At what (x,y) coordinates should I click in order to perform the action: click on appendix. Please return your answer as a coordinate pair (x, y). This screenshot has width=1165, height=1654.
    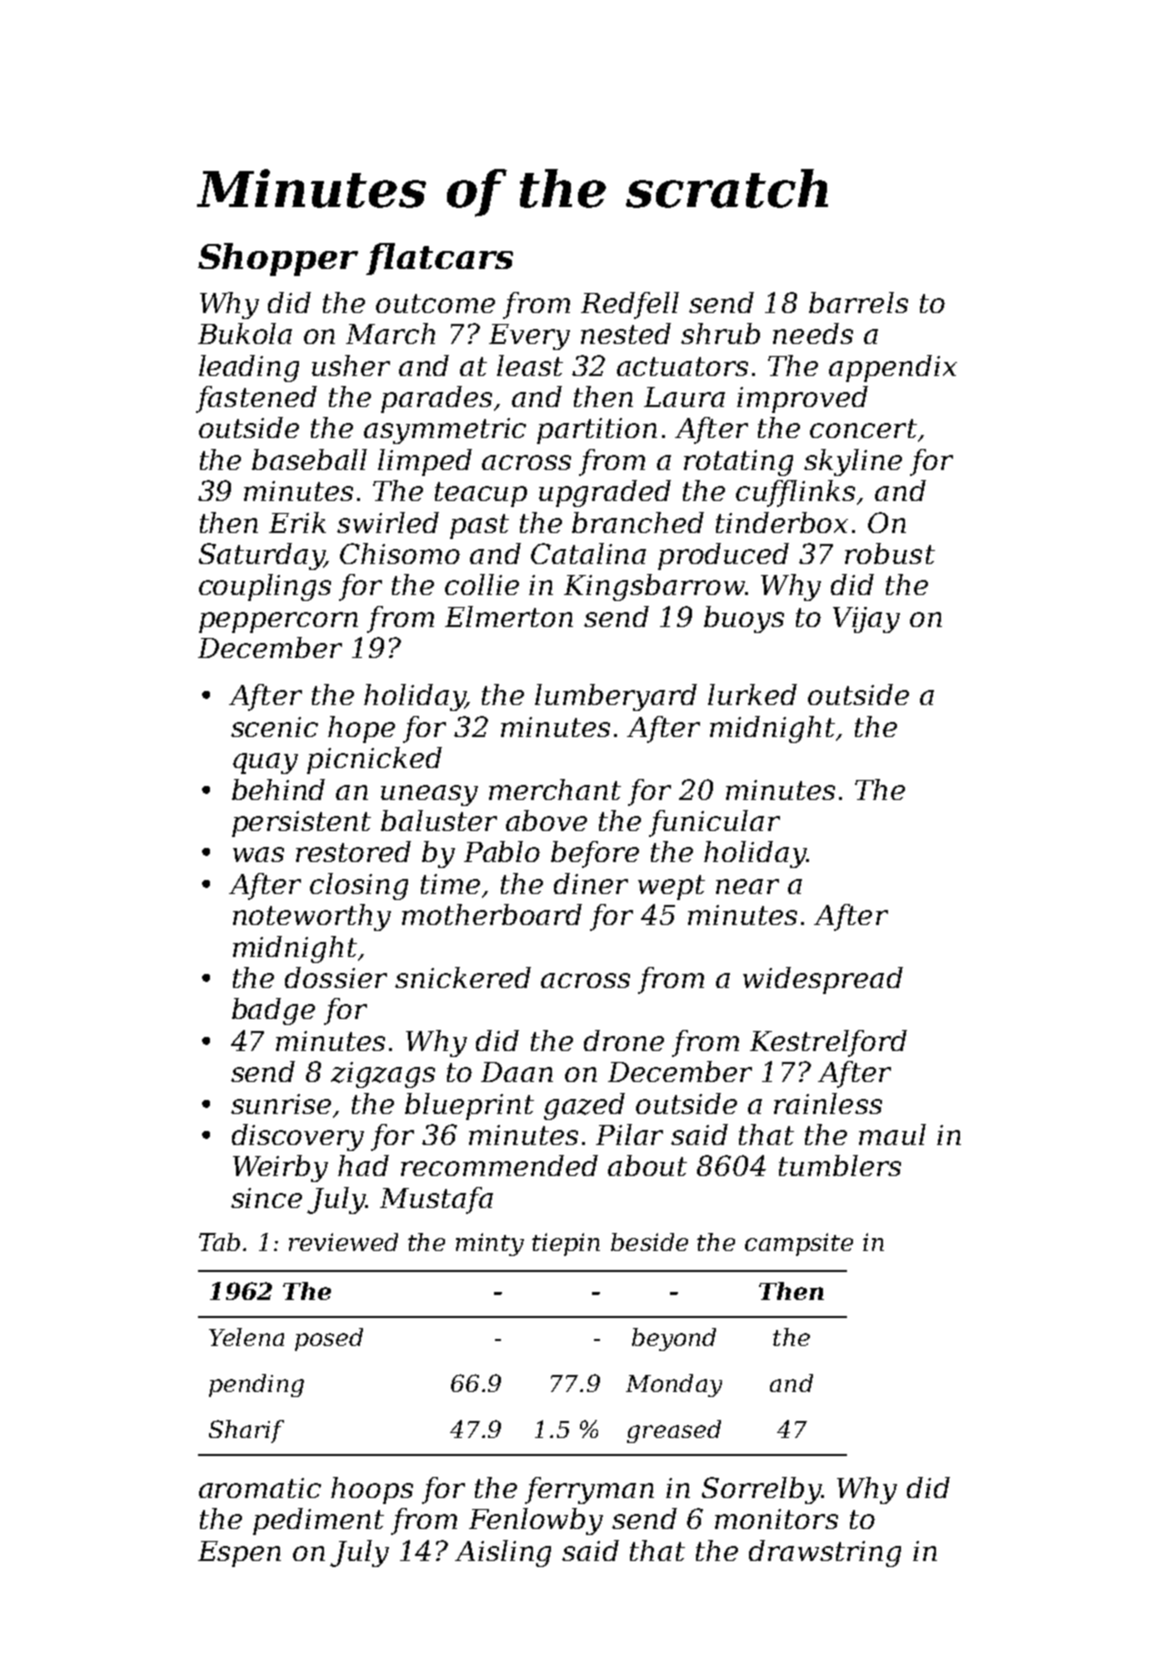
    Looking at the image, I should click on (893, 368).
